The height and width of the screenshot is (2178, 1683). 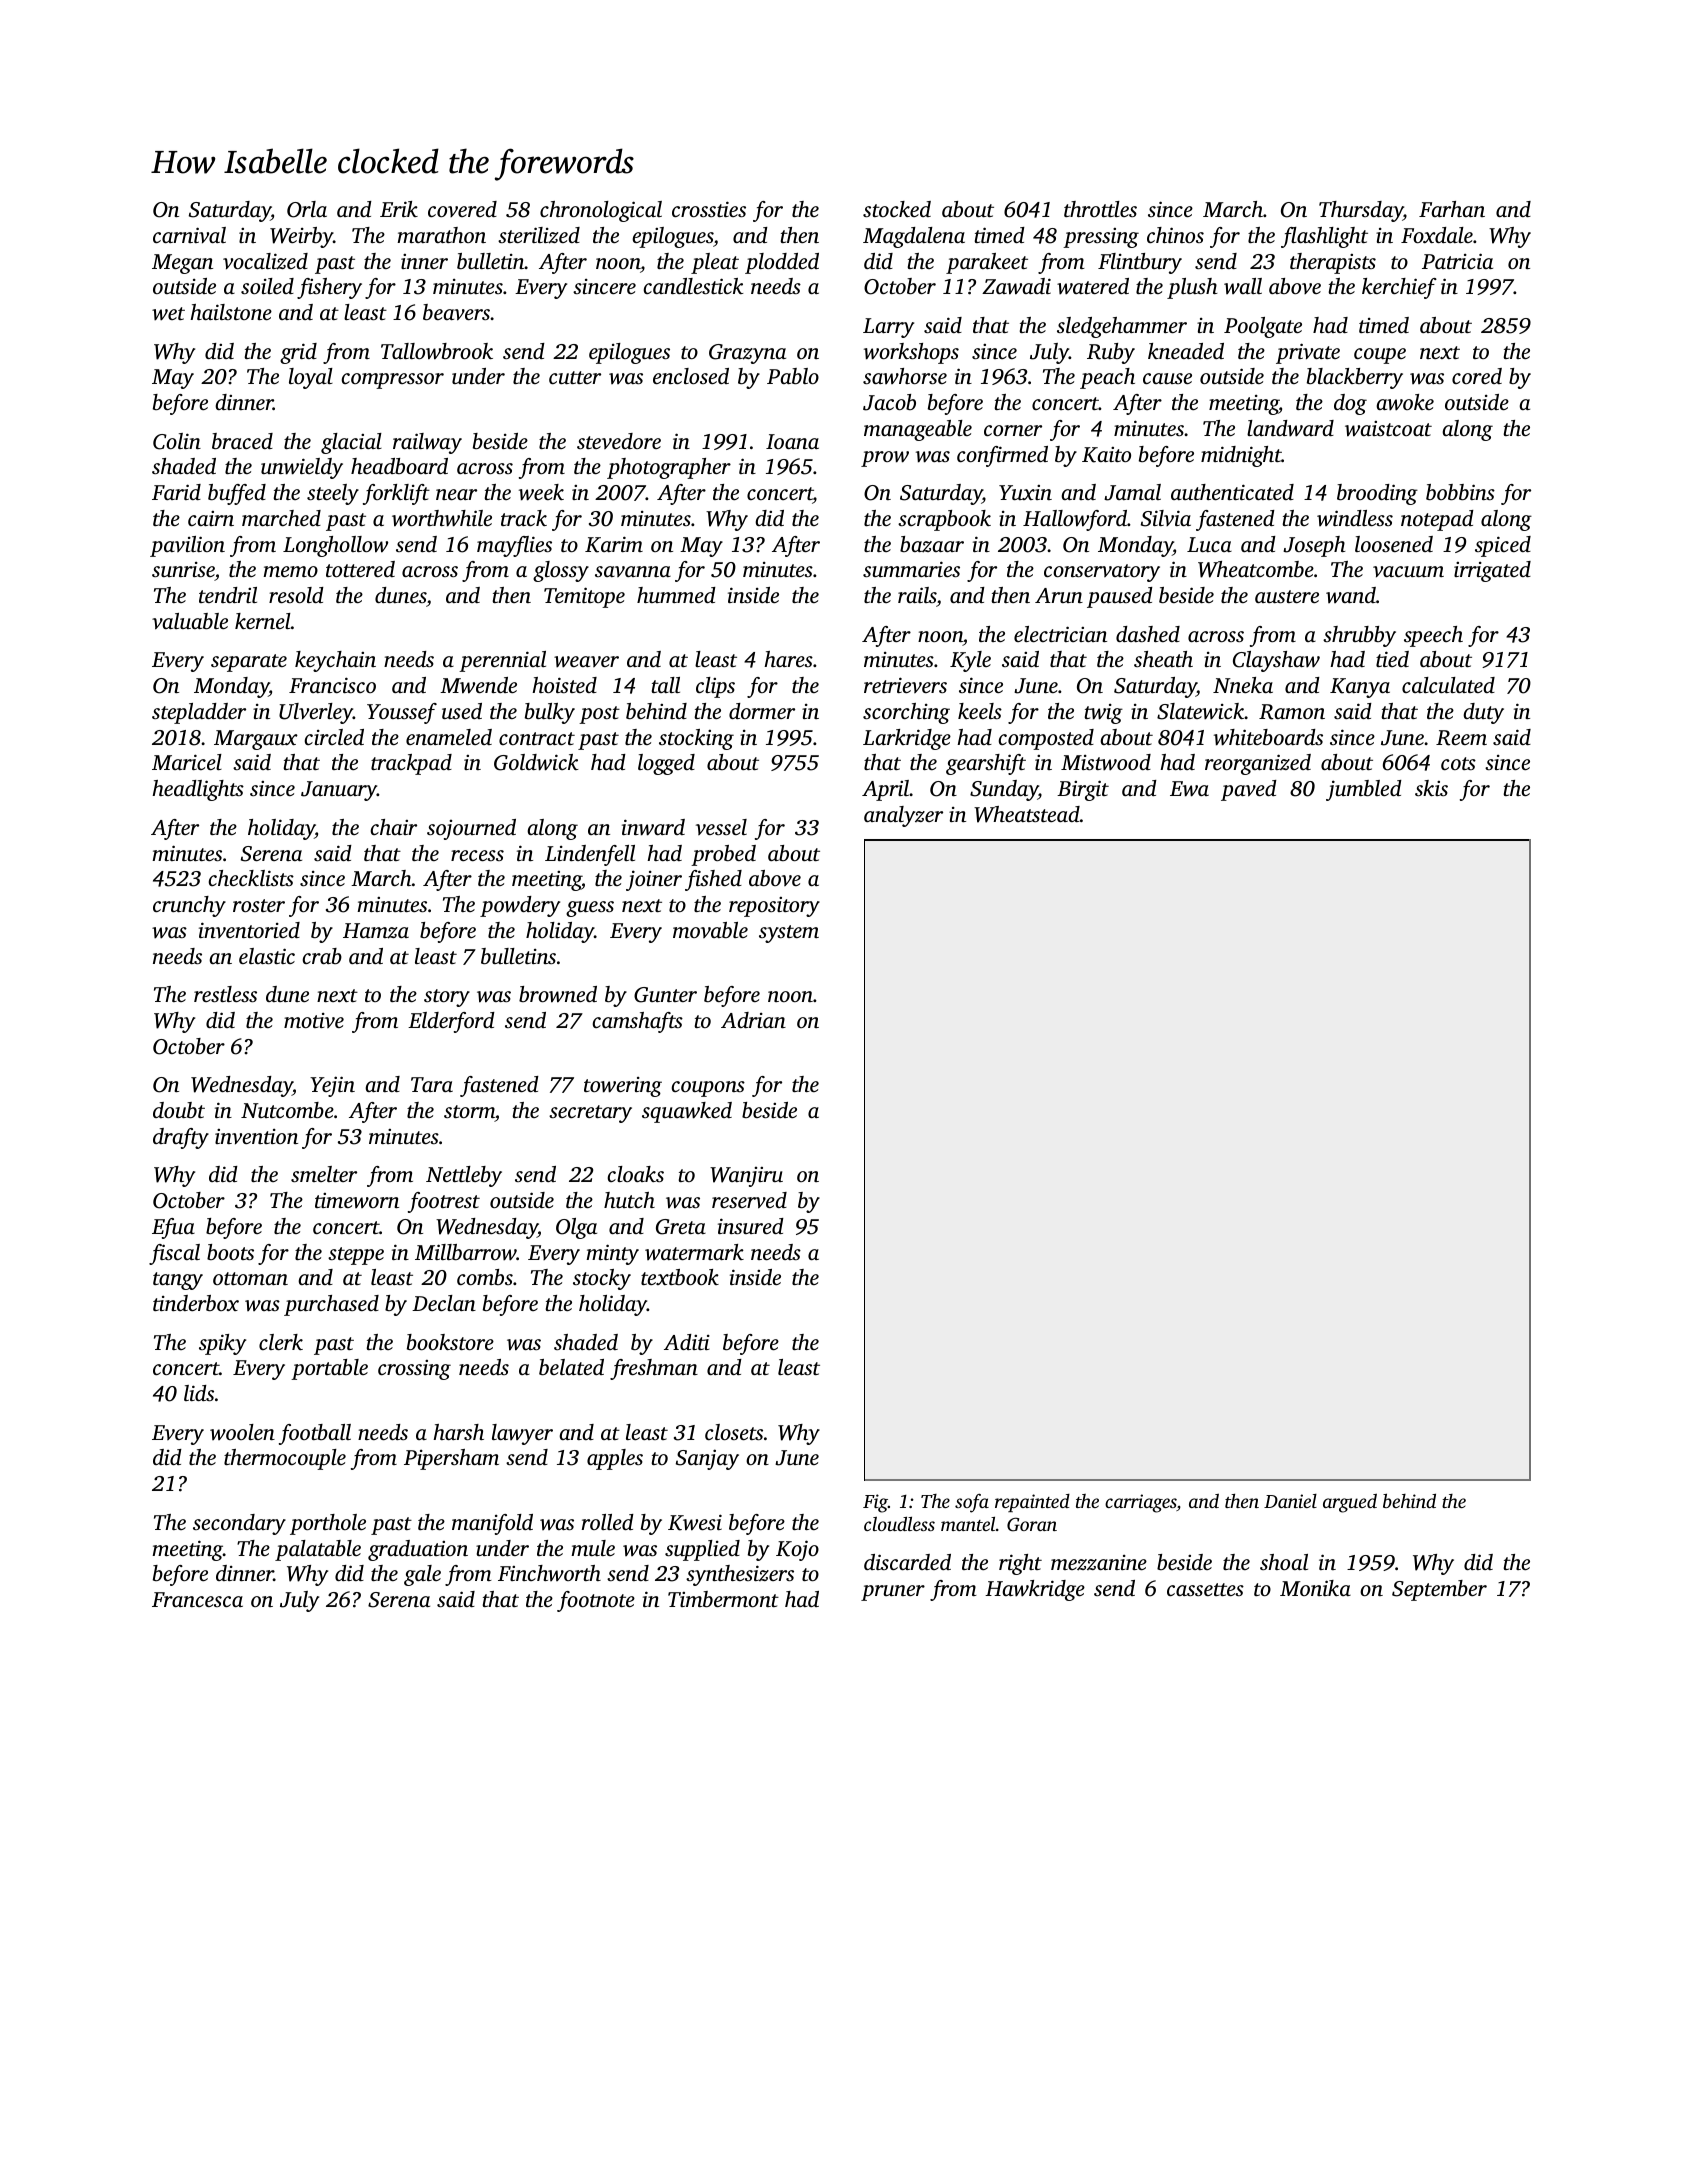 I want to click on cots, so click(x=1458, y=763).
